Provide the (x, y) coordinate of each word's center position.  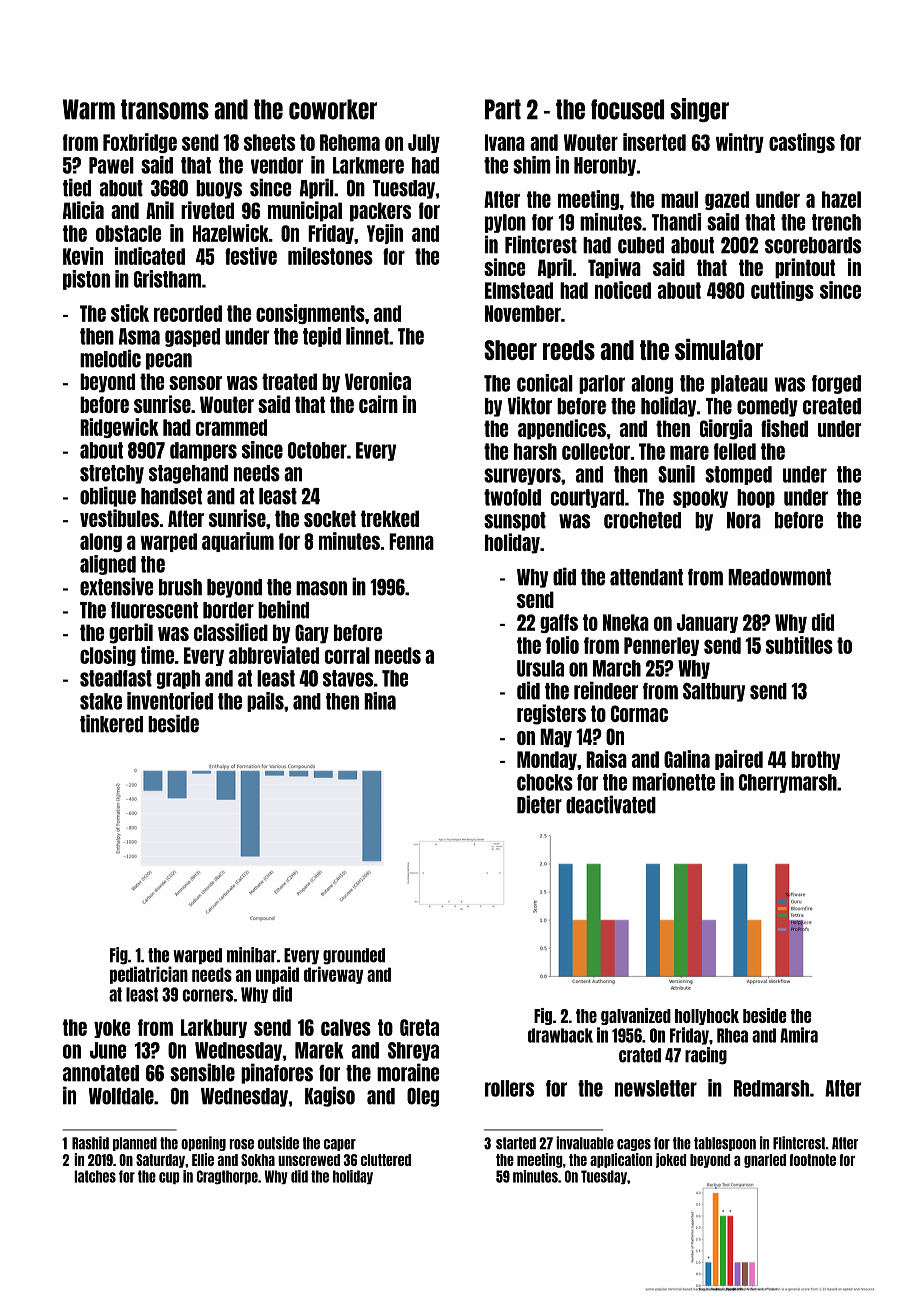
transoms (165, 109)
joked (671, 1160)
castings (802, 143)
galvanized (636, 1016)
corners (207, 995)
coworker (333, 109)
